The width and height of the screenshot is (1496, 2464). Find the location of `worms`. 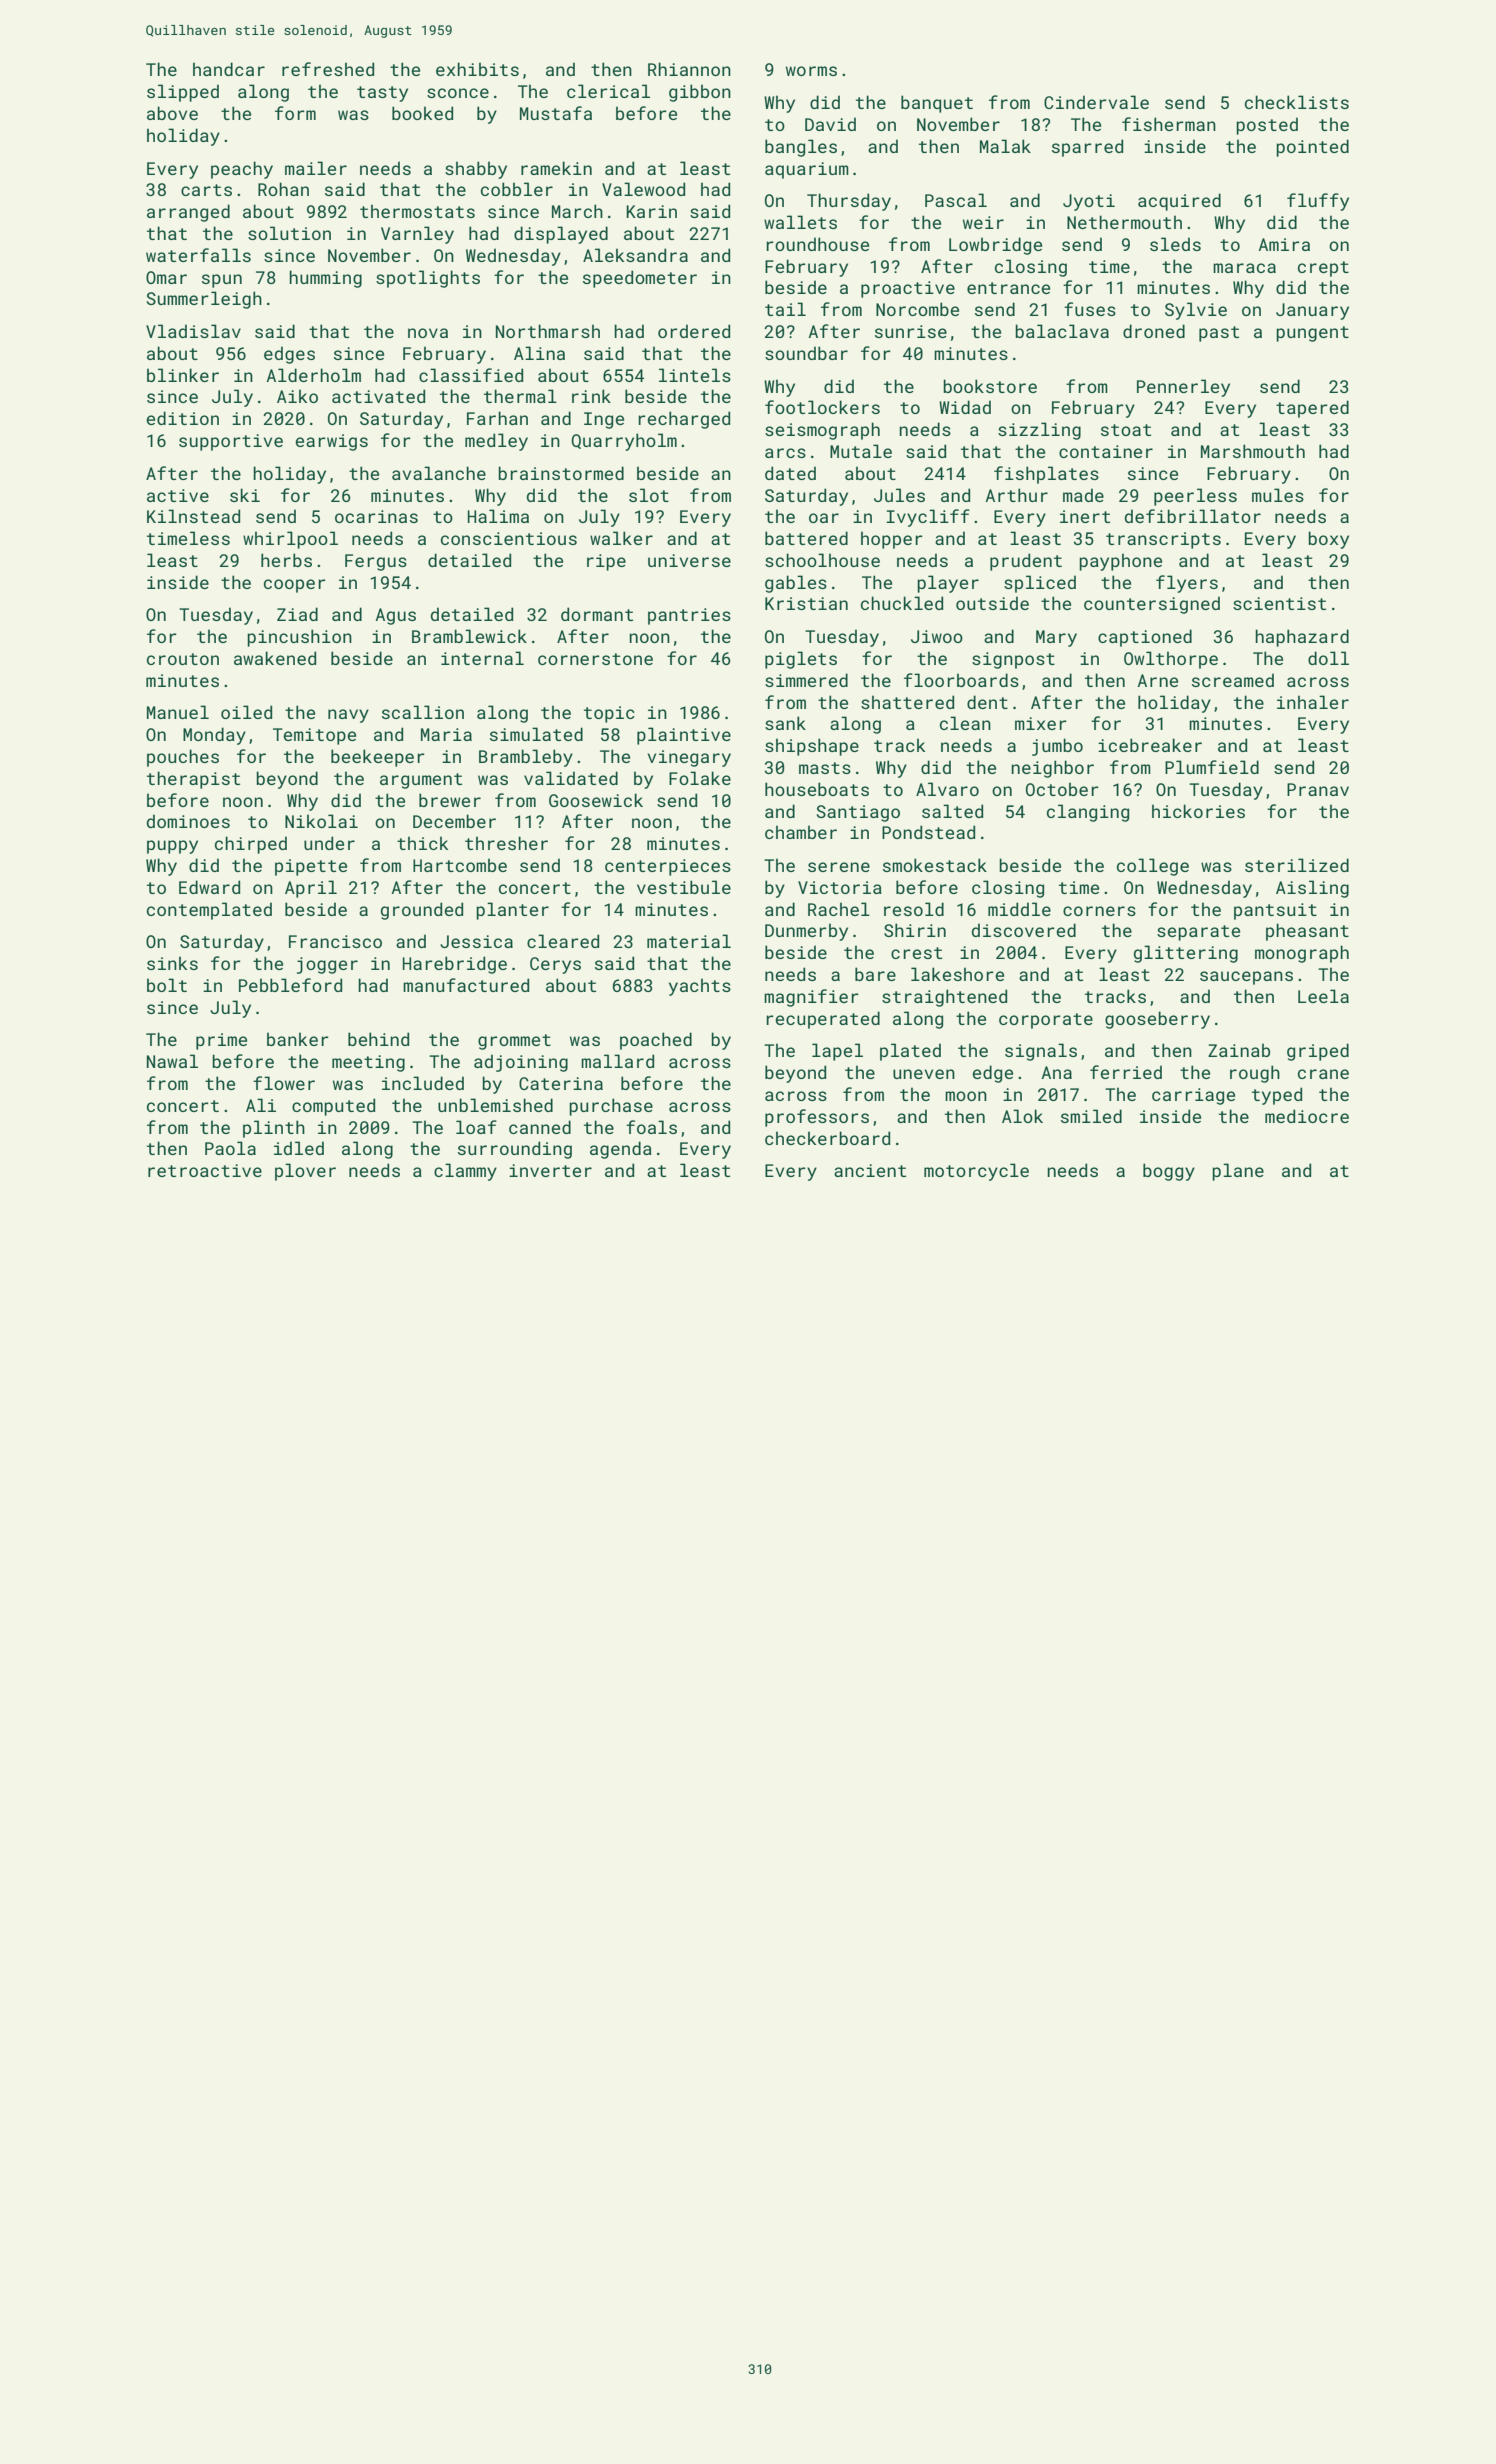

worms is located at coordinates (811, 71).
